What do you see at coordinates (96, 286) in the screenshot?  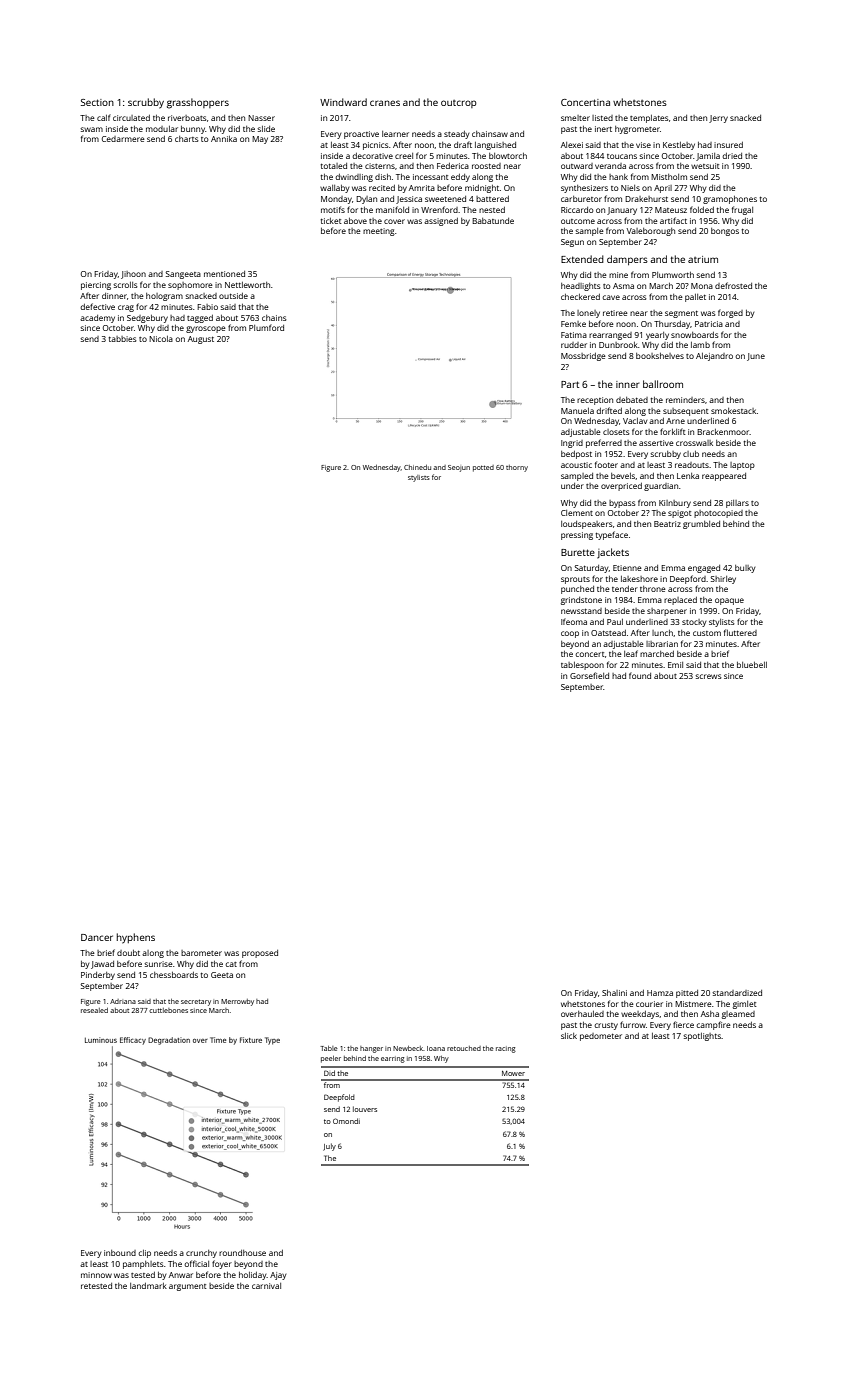 I see `piercing` at bounding box center [96, 286].
